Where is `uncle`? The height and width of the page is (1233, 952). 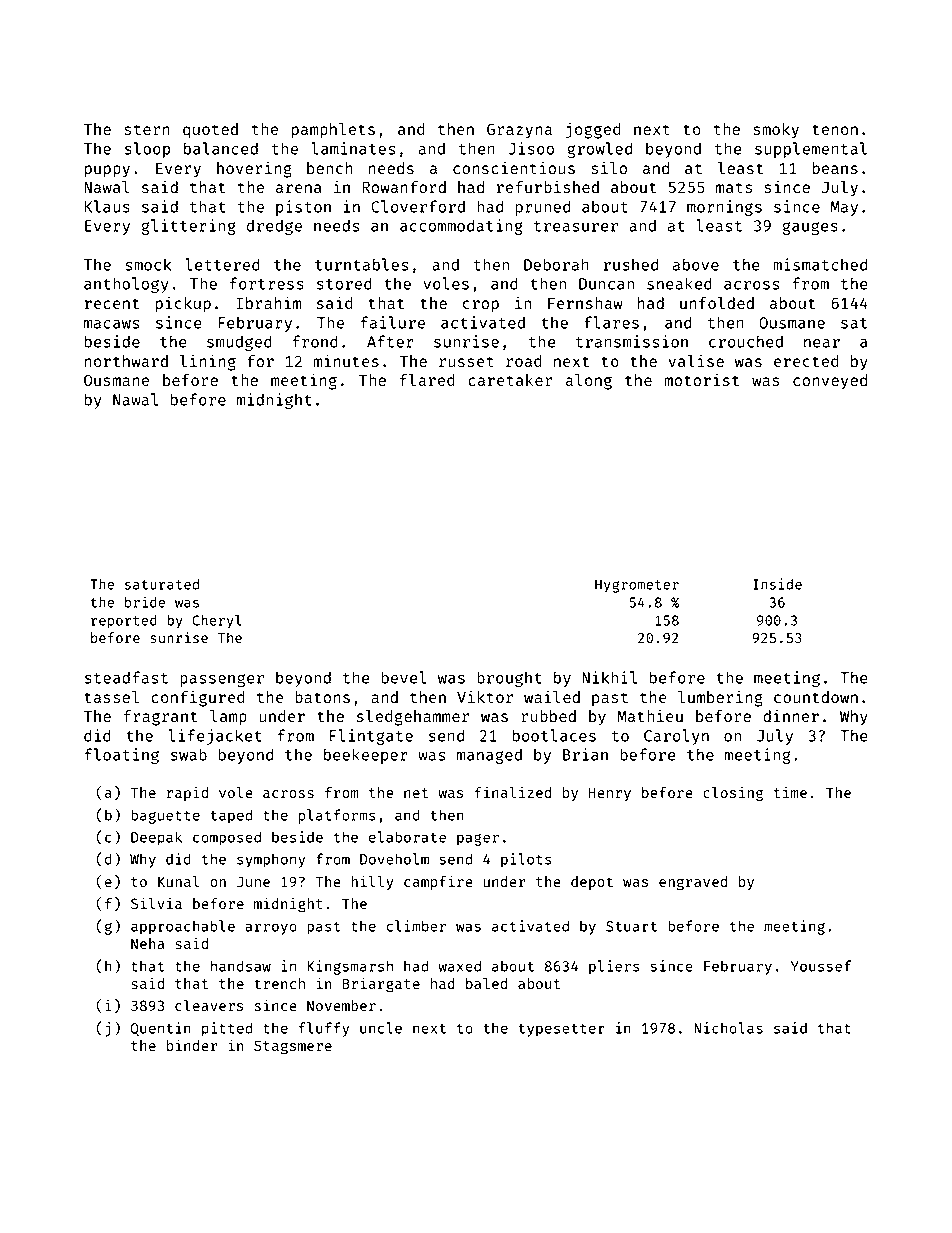
uncle is located at coordinates (381, 1028).
